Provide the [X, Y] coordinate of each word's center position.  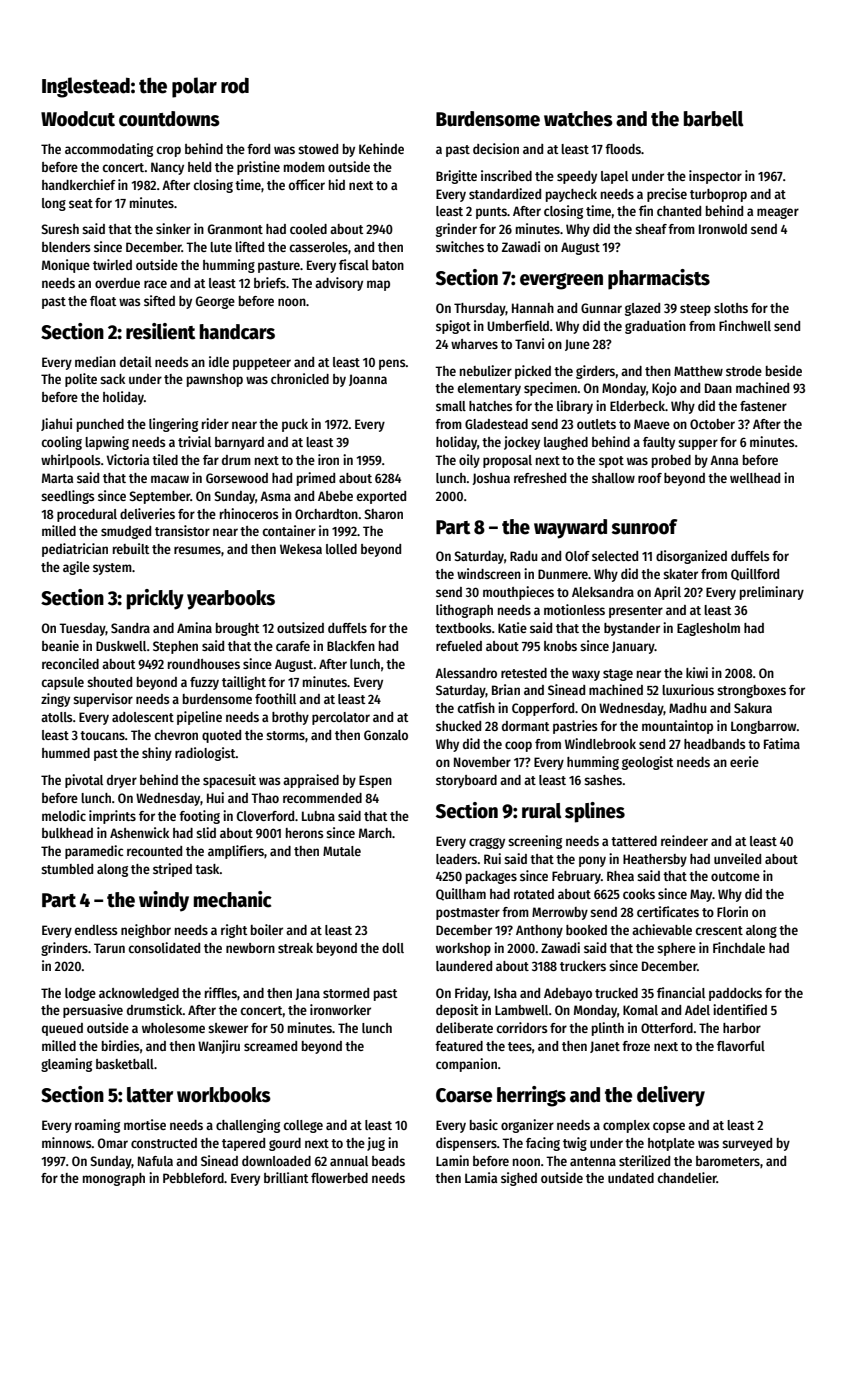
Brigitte [456, 177]
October [712, 424]
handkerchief [79, 184]
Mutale [342, 851]
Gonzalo [386, 735]
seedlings [67, 497]
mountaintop [677, 727]
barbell [714, 119]
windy [164, 901]
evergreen [561, 281]
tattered [634, 841]
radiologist [205, 754]
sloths [731, 308]
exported [381, 497]
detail [136, 361]
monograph [114, 1179]
